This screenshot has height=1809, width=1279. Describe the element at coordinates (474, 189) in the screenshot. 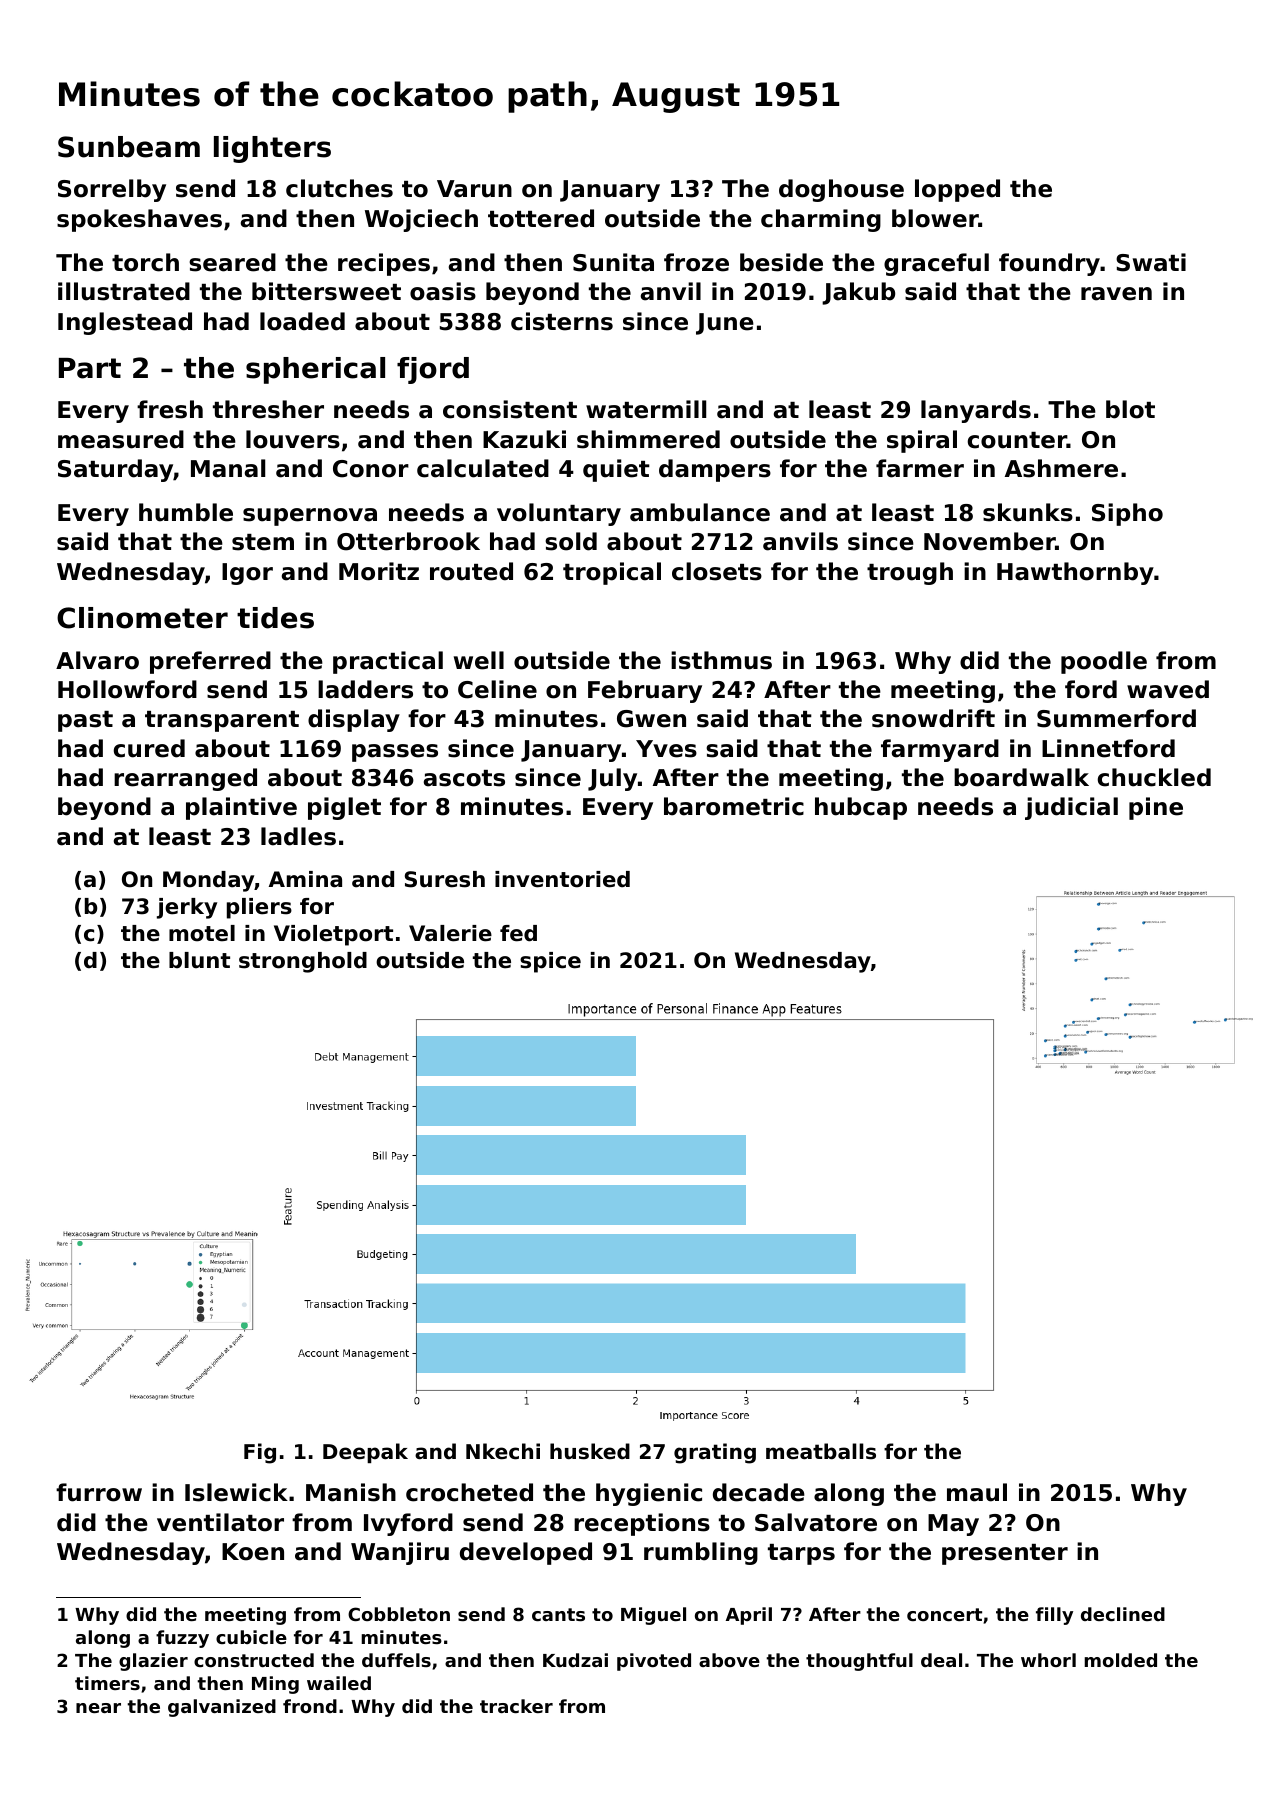

I see `Varun` at that location.
